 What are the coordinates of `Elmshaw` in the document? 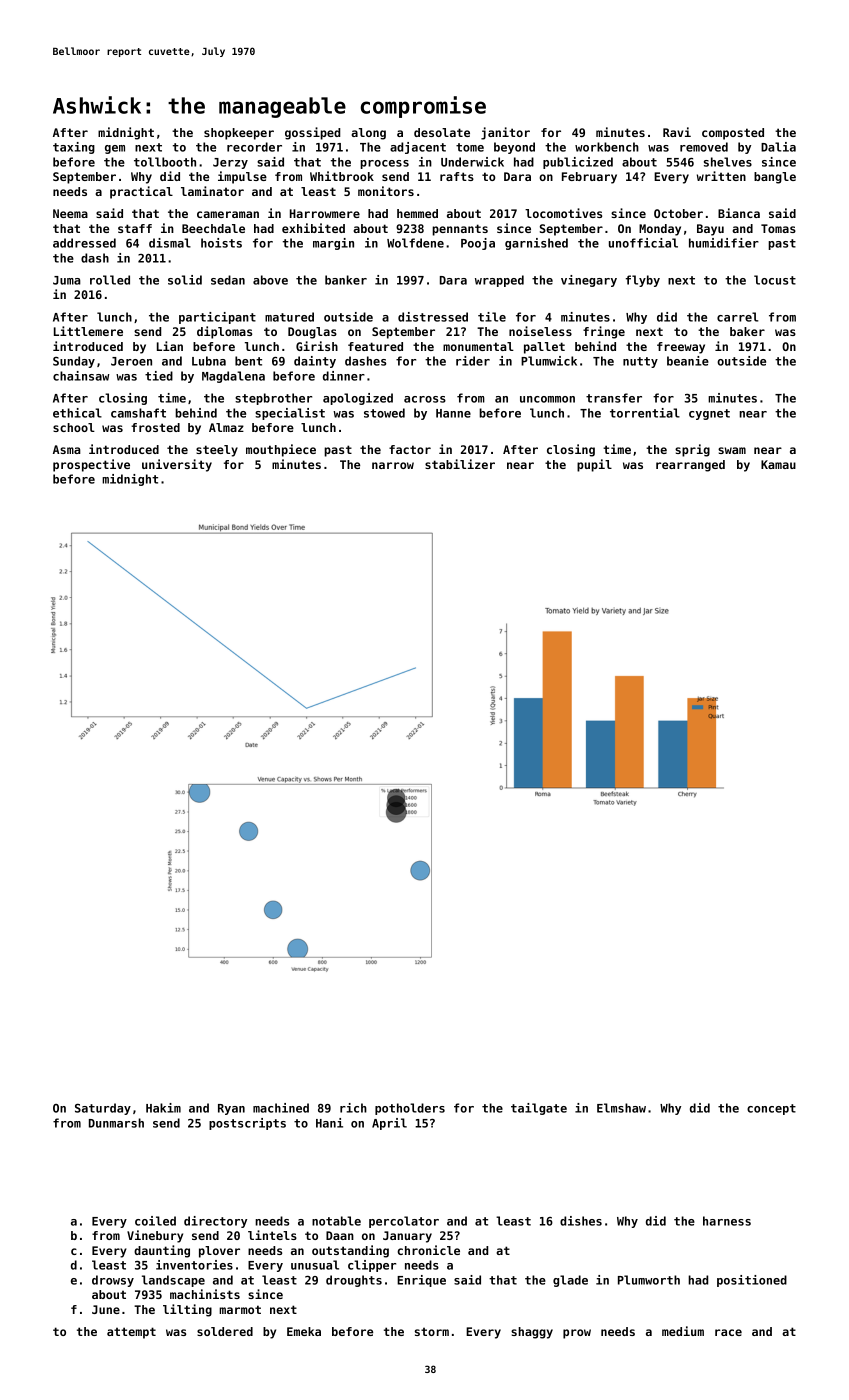 It's located at (621, 1108).
